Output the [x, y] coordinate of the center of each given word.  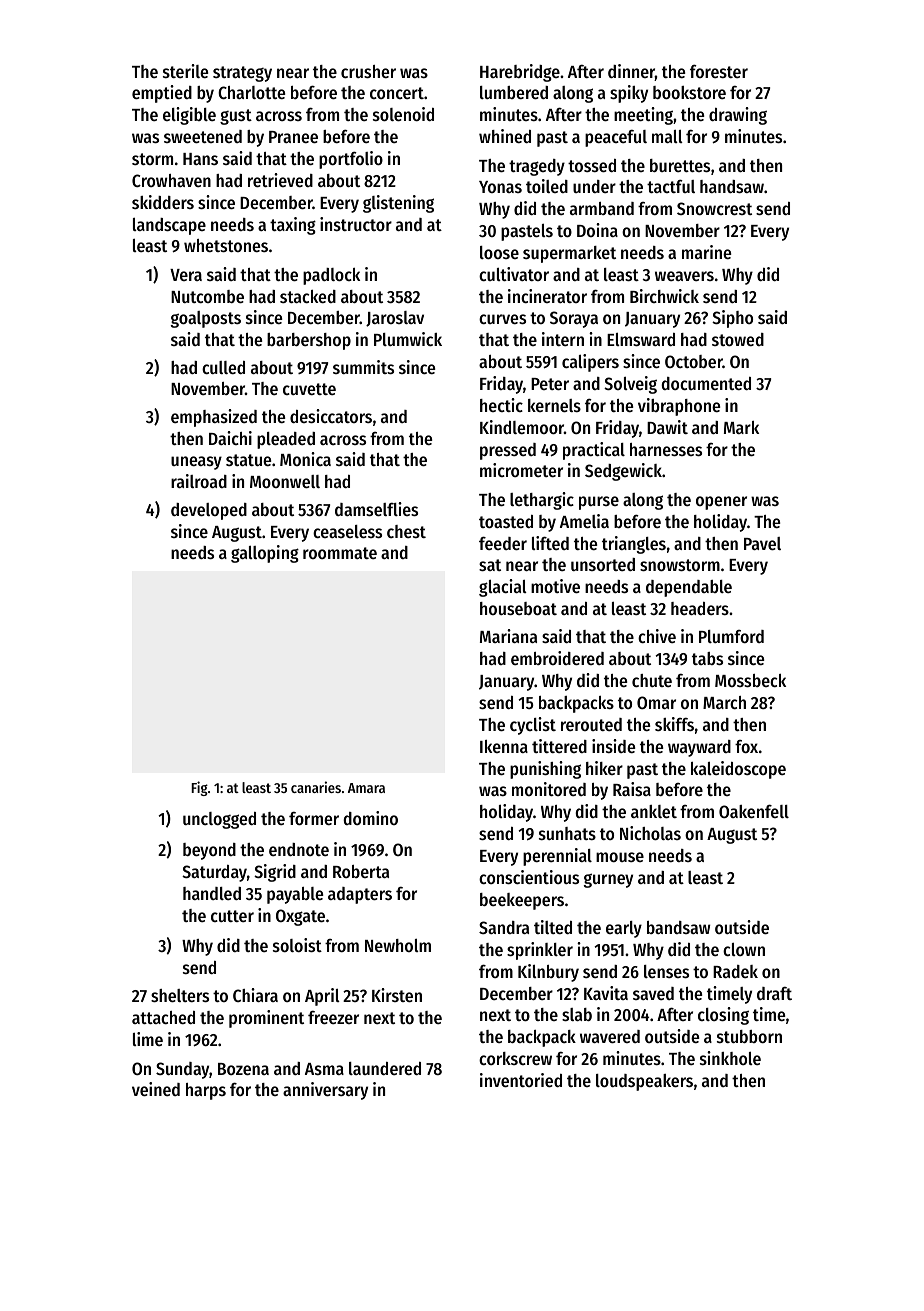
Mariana [508, 636]
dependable [689, 588]
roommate [340, 553]
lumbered [514, 92]
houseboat [518, 608]
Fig [199, 788]
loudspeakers [644, 1082]
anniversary [325, 1091]
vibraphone [679, 407]
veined [156, 1089]
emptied [162, 94]
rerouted [591, 724]
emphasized [214, 418]
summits [363, 367]
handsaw [732, 186]
